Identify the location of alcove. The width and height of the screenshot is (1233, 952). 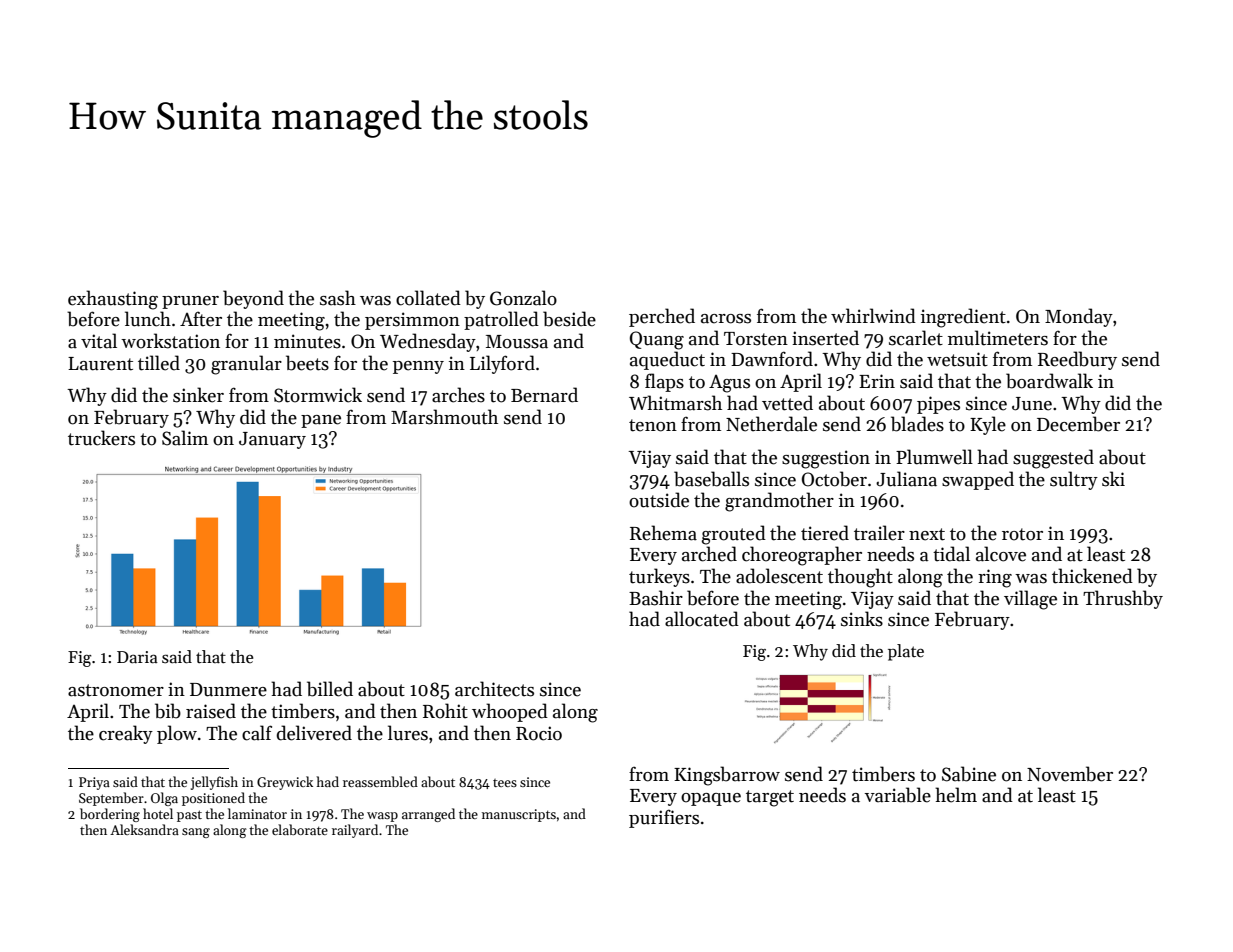
(1001, 554).
